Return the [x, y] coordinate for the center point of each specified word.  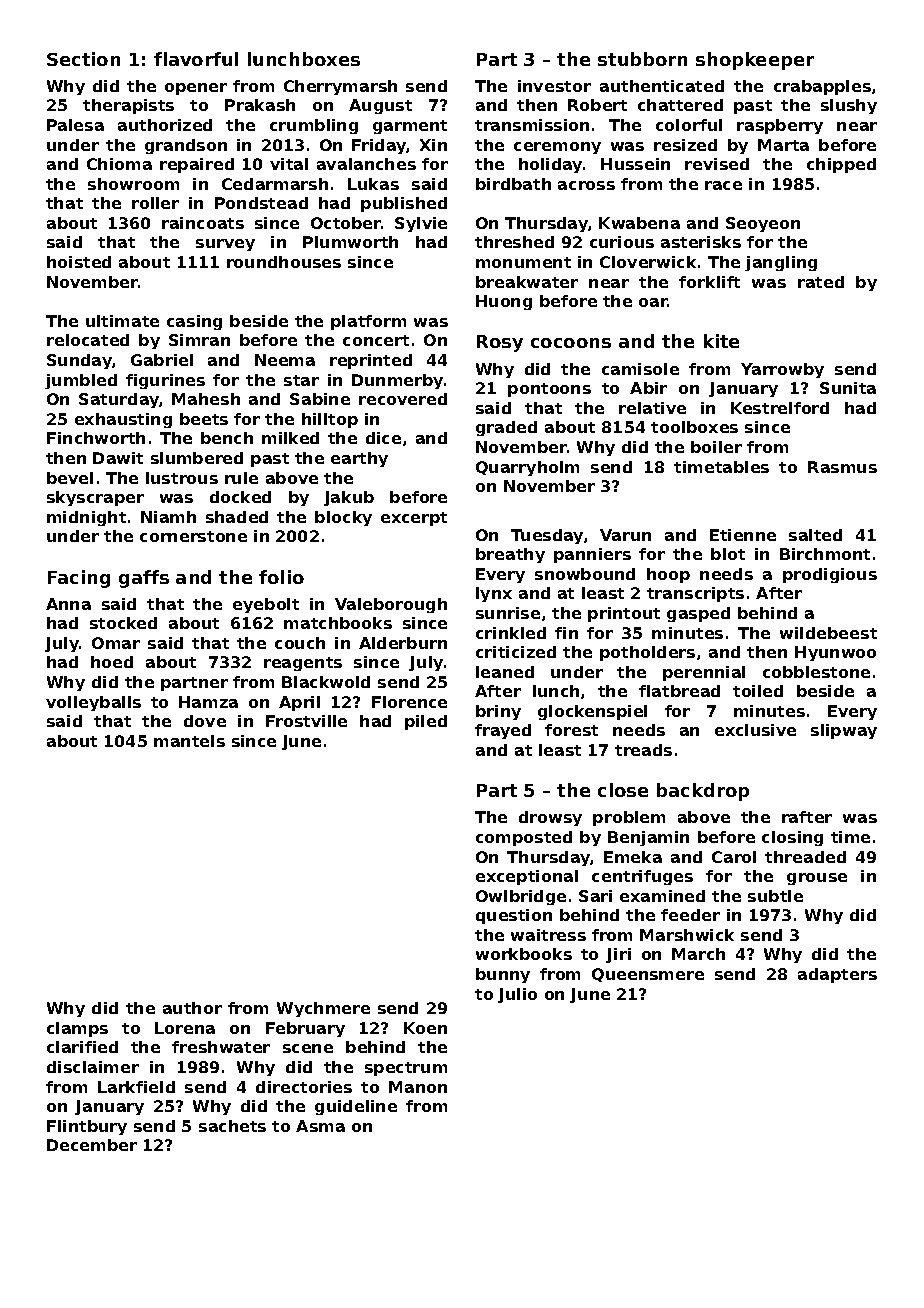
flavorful [196, 59]
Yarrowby [782, 370]
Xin [433, 145]
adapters [837, 975]
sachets [232, 1126]
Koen [425, 1028]
